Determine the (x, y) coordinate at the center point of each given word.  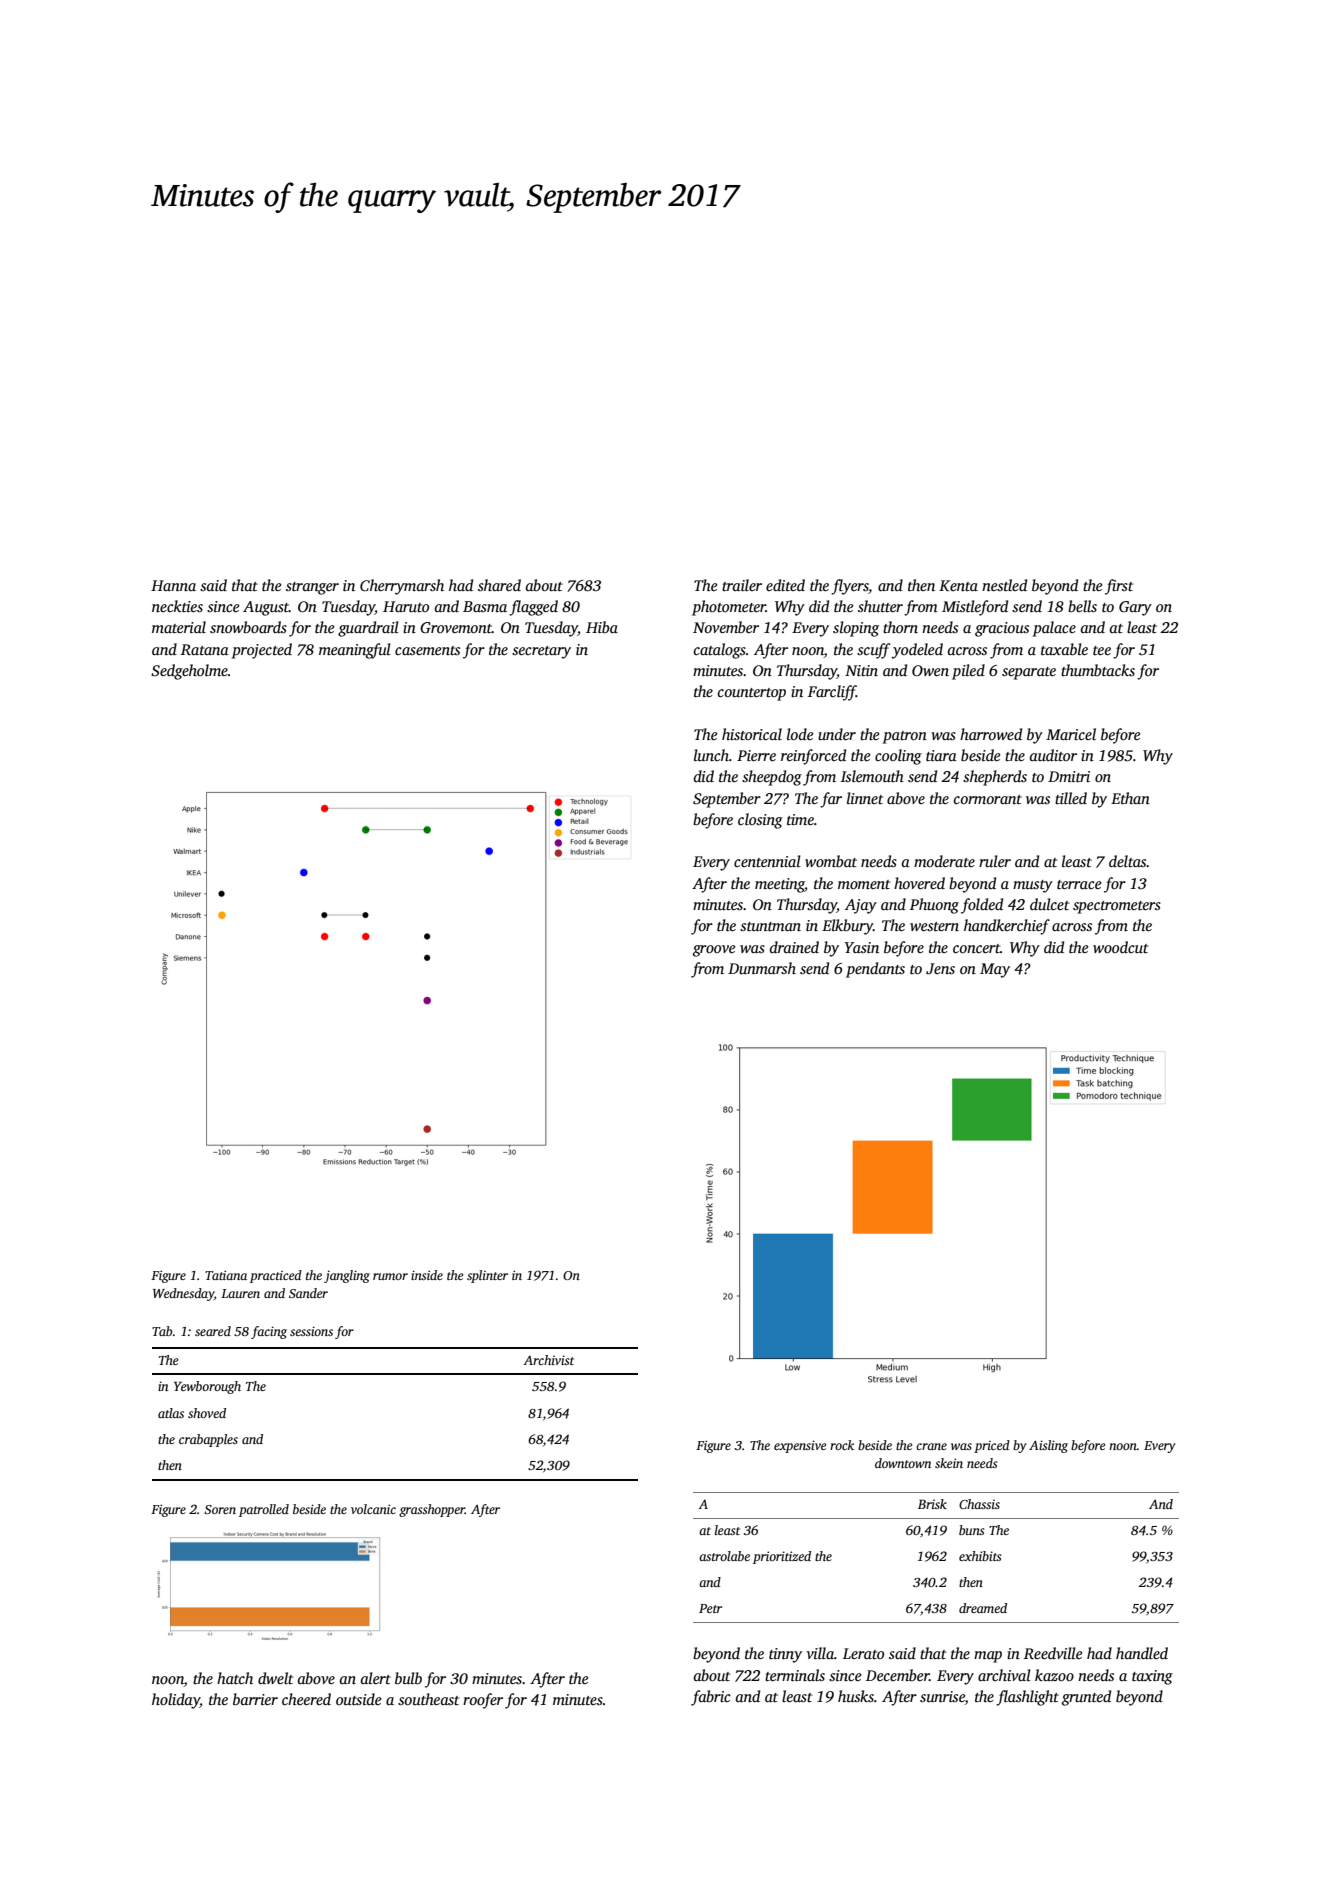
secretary (541, 652)
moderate (944, 861)
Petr (710, 1608)
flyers (850, 587)
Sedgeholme (189, 672)
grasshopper (432, 1510)
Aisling (1048, 1446)
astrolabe (724, 1556)
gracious (1002, 629)
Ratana (205, 649)
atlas (171, 1413)
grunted (1086, 1698)
